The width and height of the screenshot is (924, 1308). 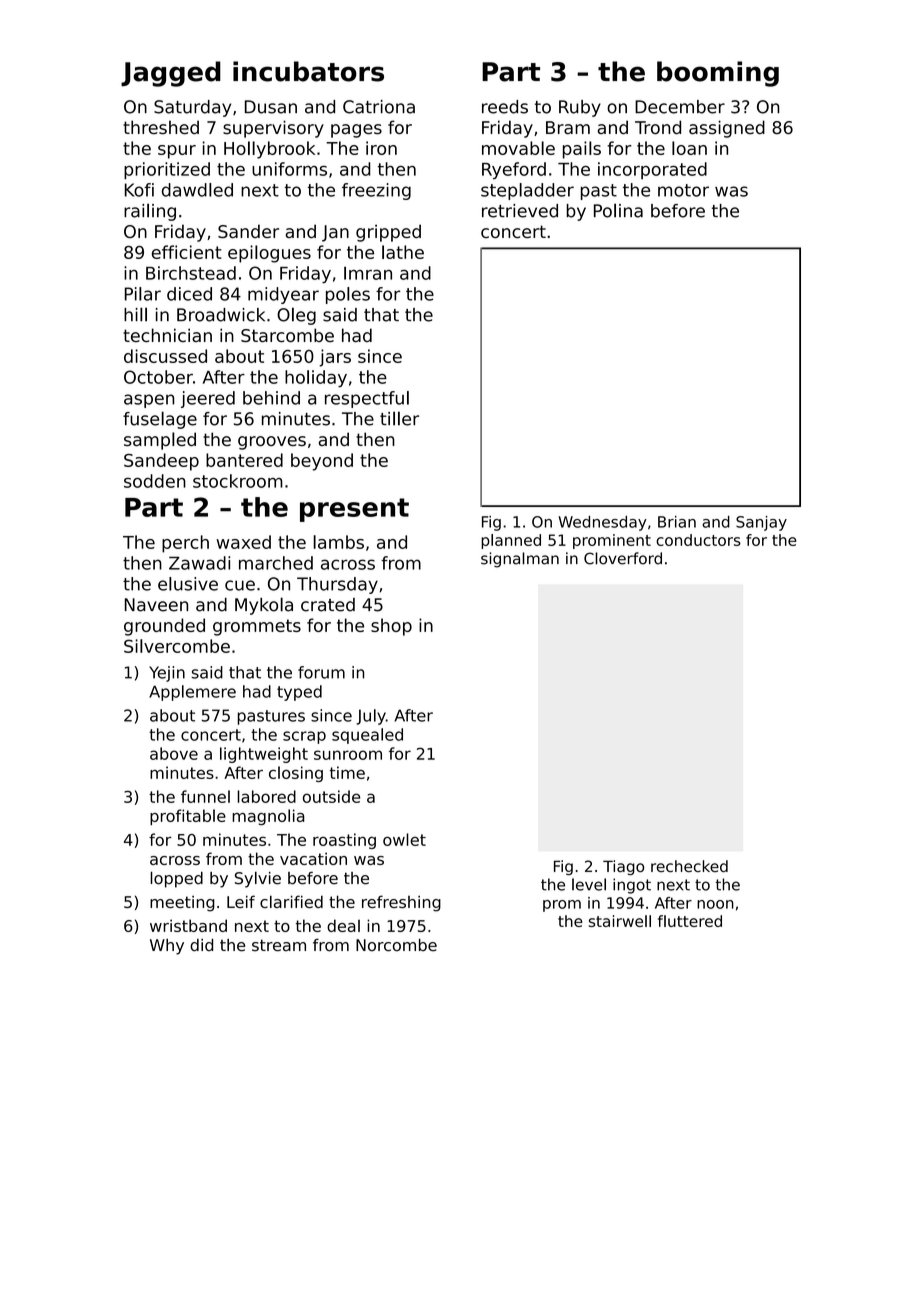 I want to click on reeds, so click(x=505, y=107).
